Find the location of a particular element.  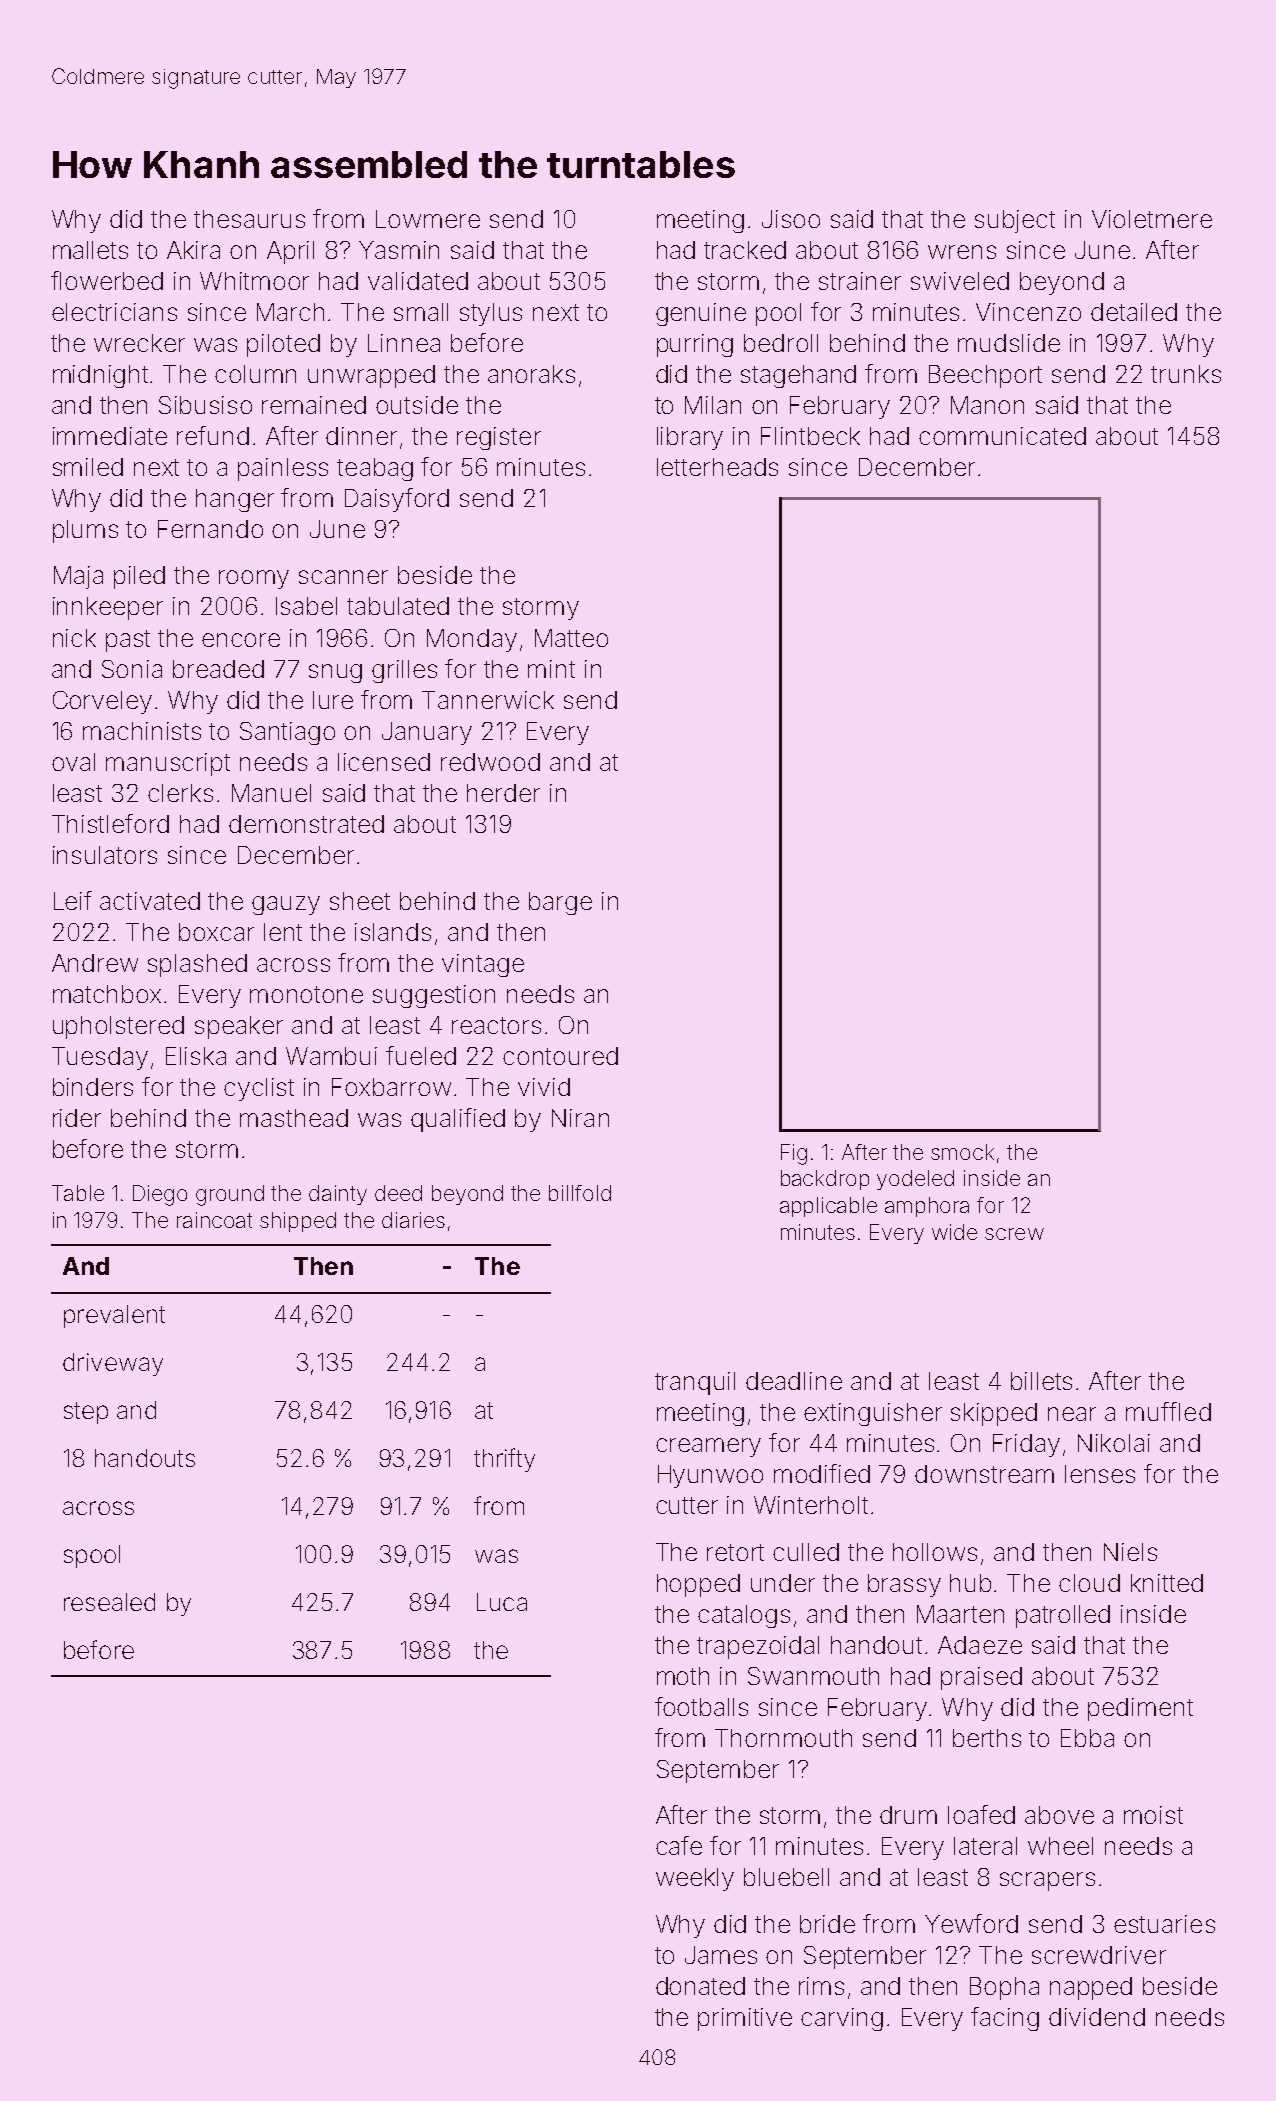

genuine is located at coordinates (701, 314).
